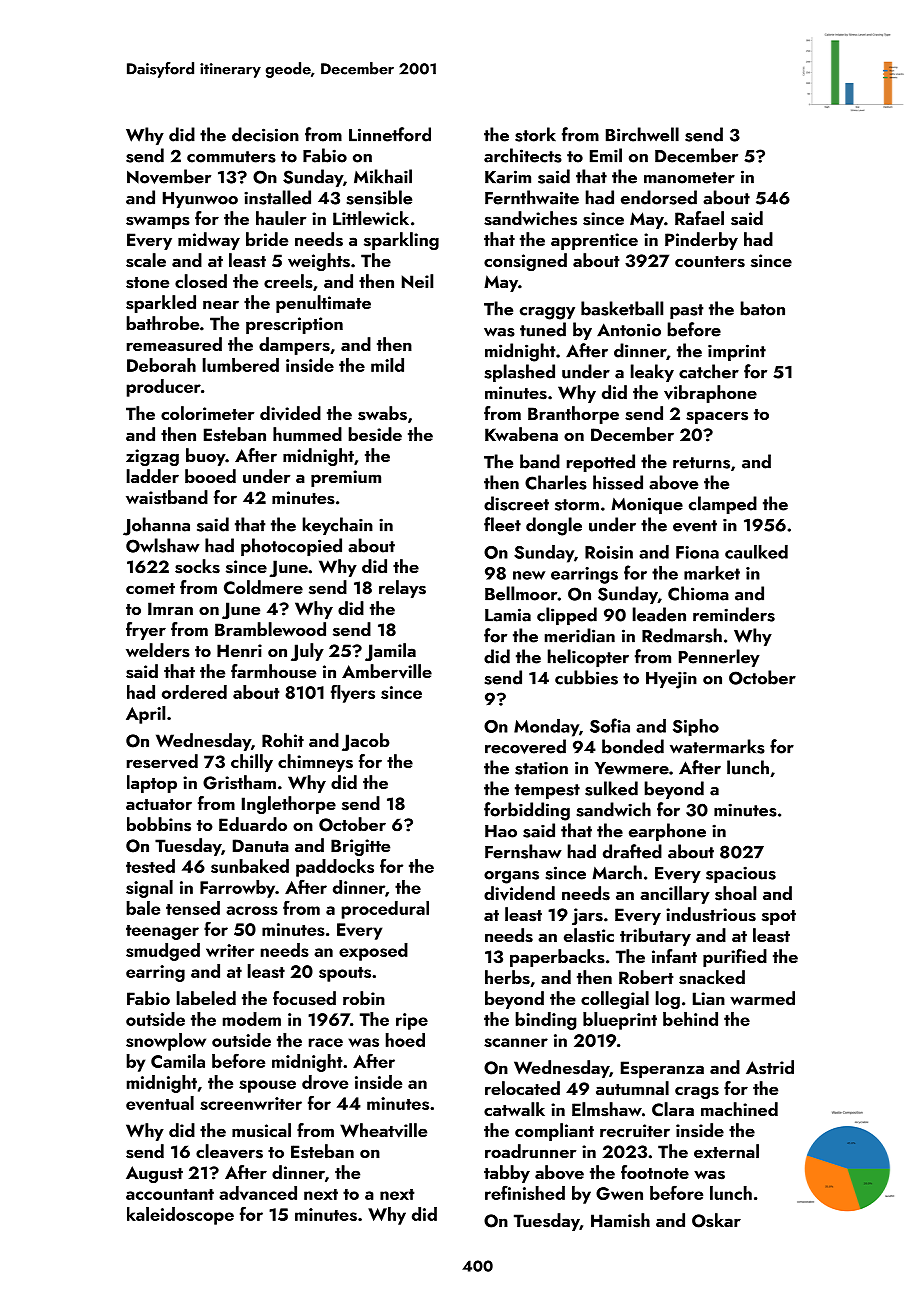  What do you see at coordinates (263, 587) in the screenshot?
I see `Coldmere` at bounding box center [263, 587].
